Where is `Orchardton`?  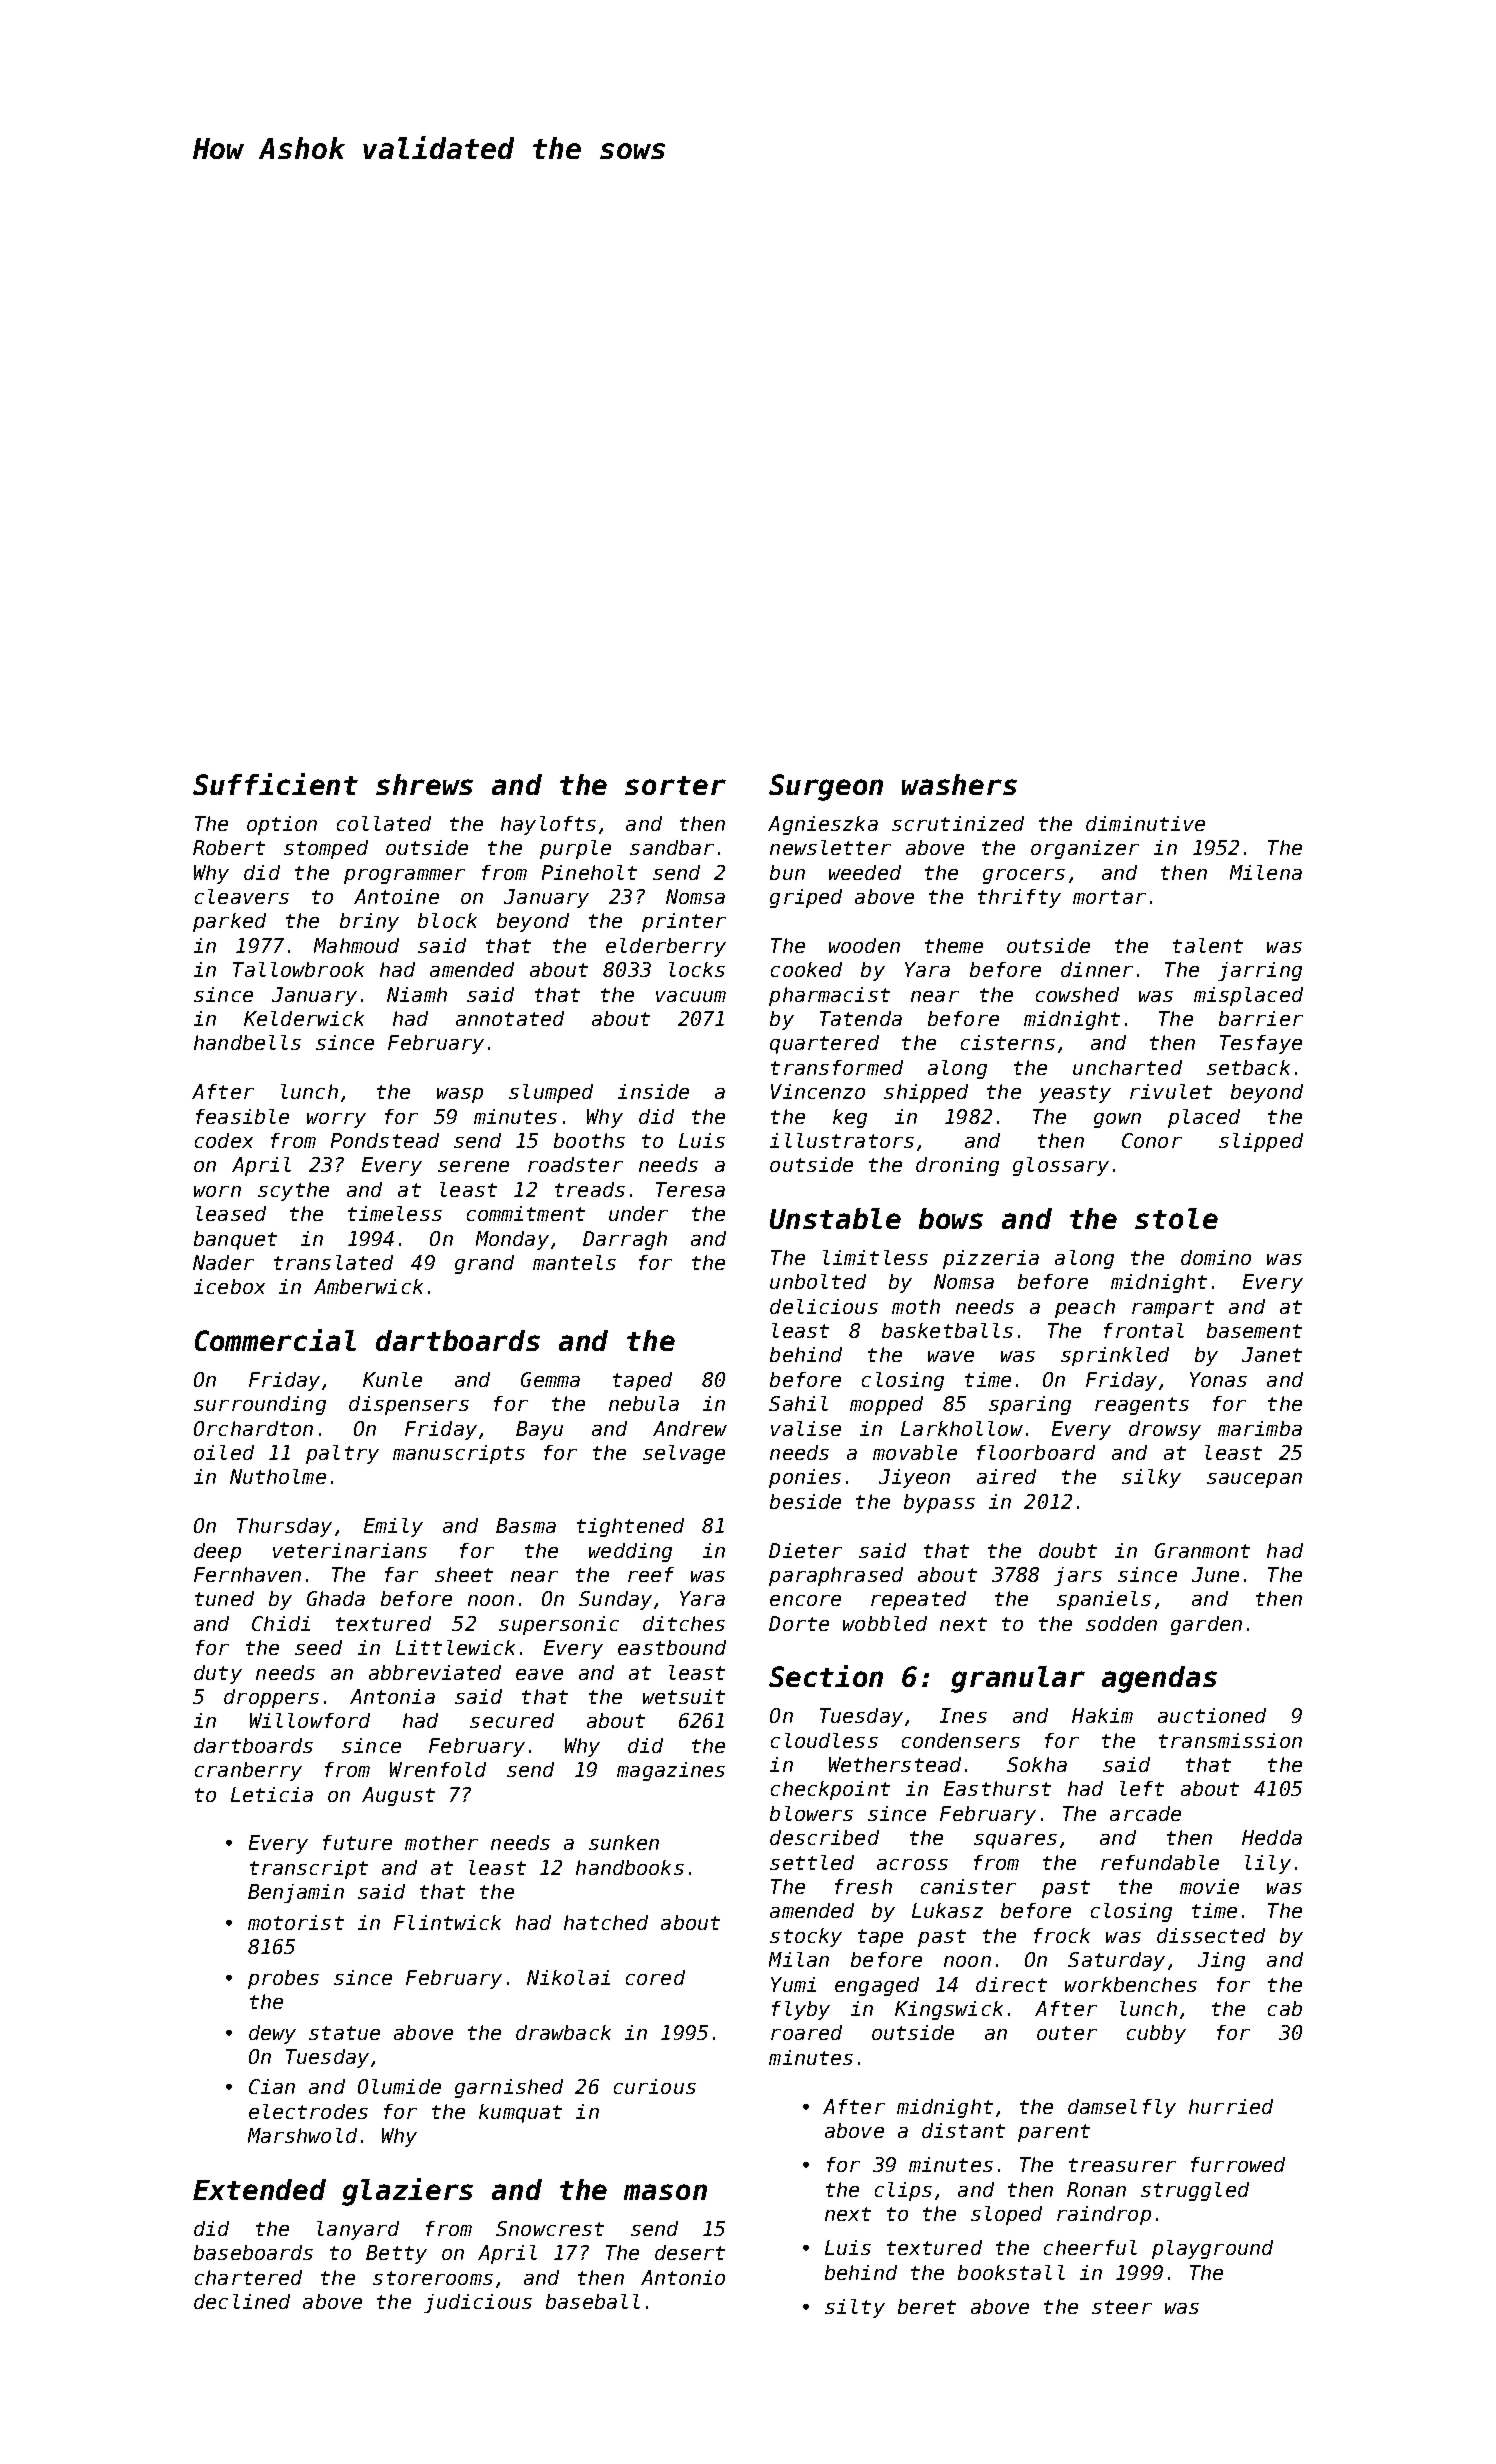
Orchardton is located at coordinates (253, 1428).
